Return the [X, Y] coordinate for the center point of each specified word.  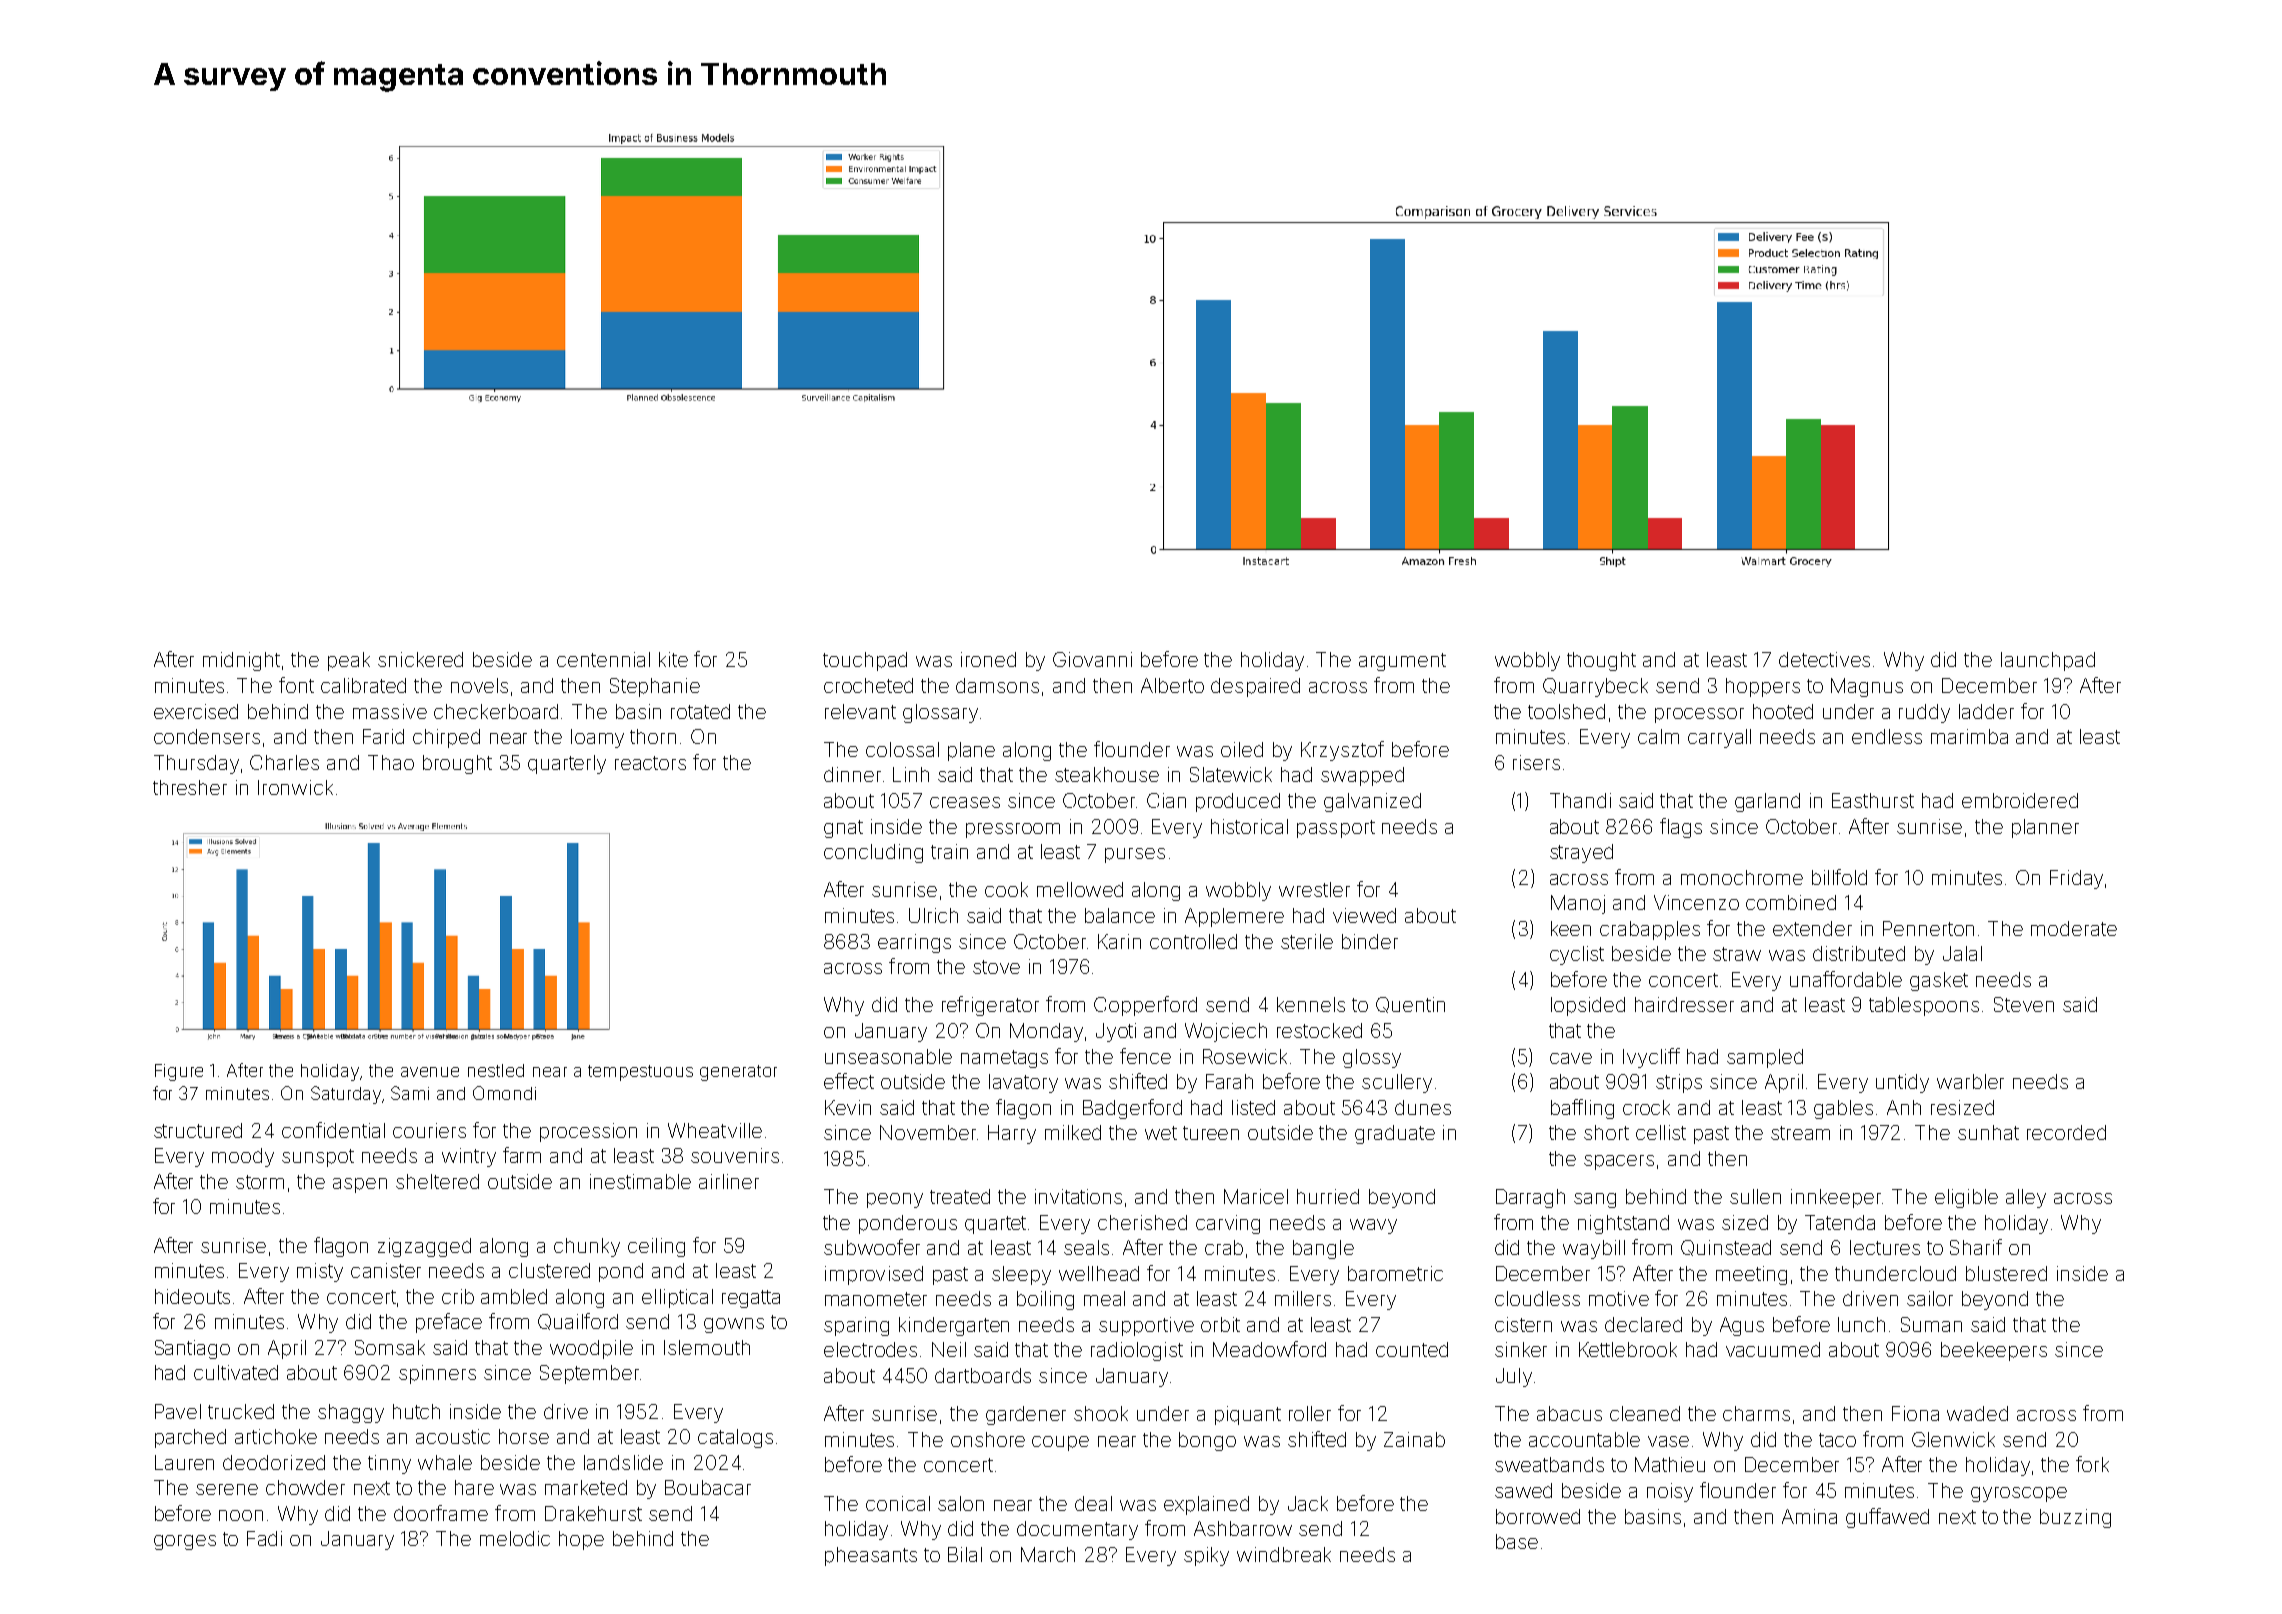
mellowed [1080, 889]
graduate [1395, 1134]
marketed [586, 1487]
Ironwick [295, 787]
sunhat [1988, 1132]
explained [1206, 1505]
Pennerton [1928, 928]
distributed [1859, 953]
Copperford [1145, 1006]
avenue [430, 1072]
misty [320, 1272]
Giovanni [1092, 659]
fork [2092, 1464]
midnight [241, 661]
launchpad [2048, 661]
